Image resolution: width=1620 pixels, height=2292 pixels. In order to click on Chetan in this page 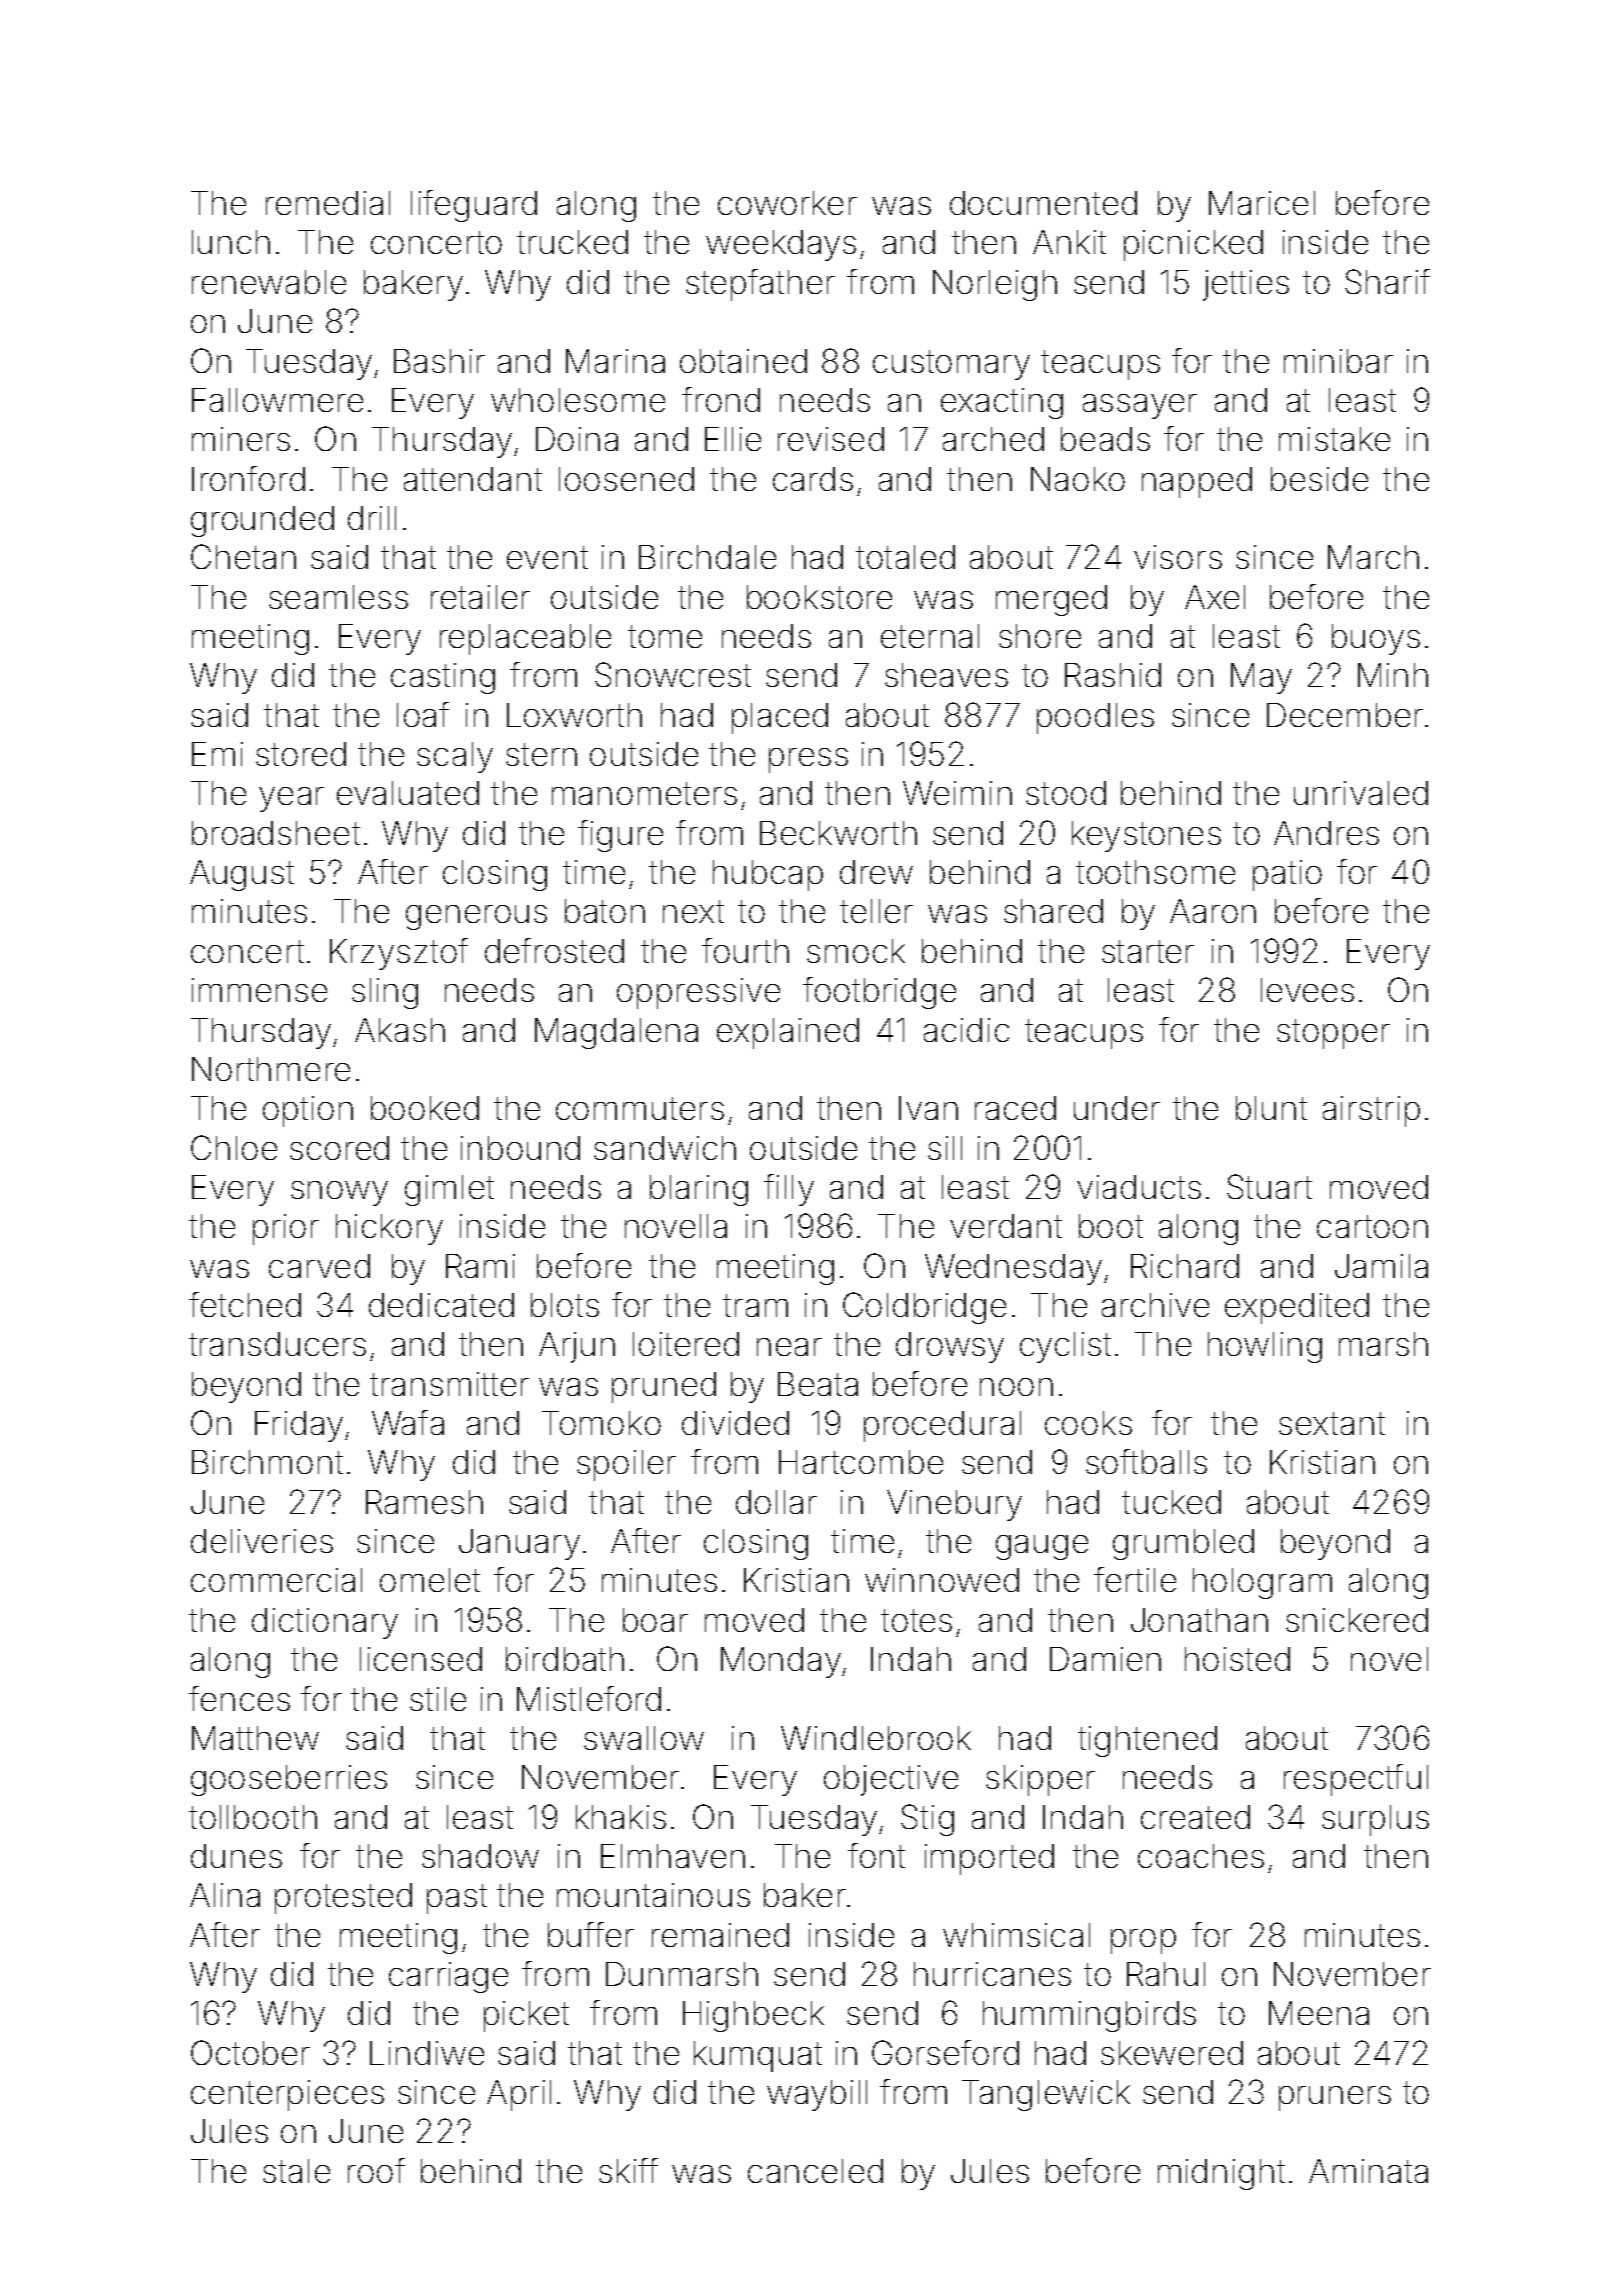, I will do `click(243, 556)`.
